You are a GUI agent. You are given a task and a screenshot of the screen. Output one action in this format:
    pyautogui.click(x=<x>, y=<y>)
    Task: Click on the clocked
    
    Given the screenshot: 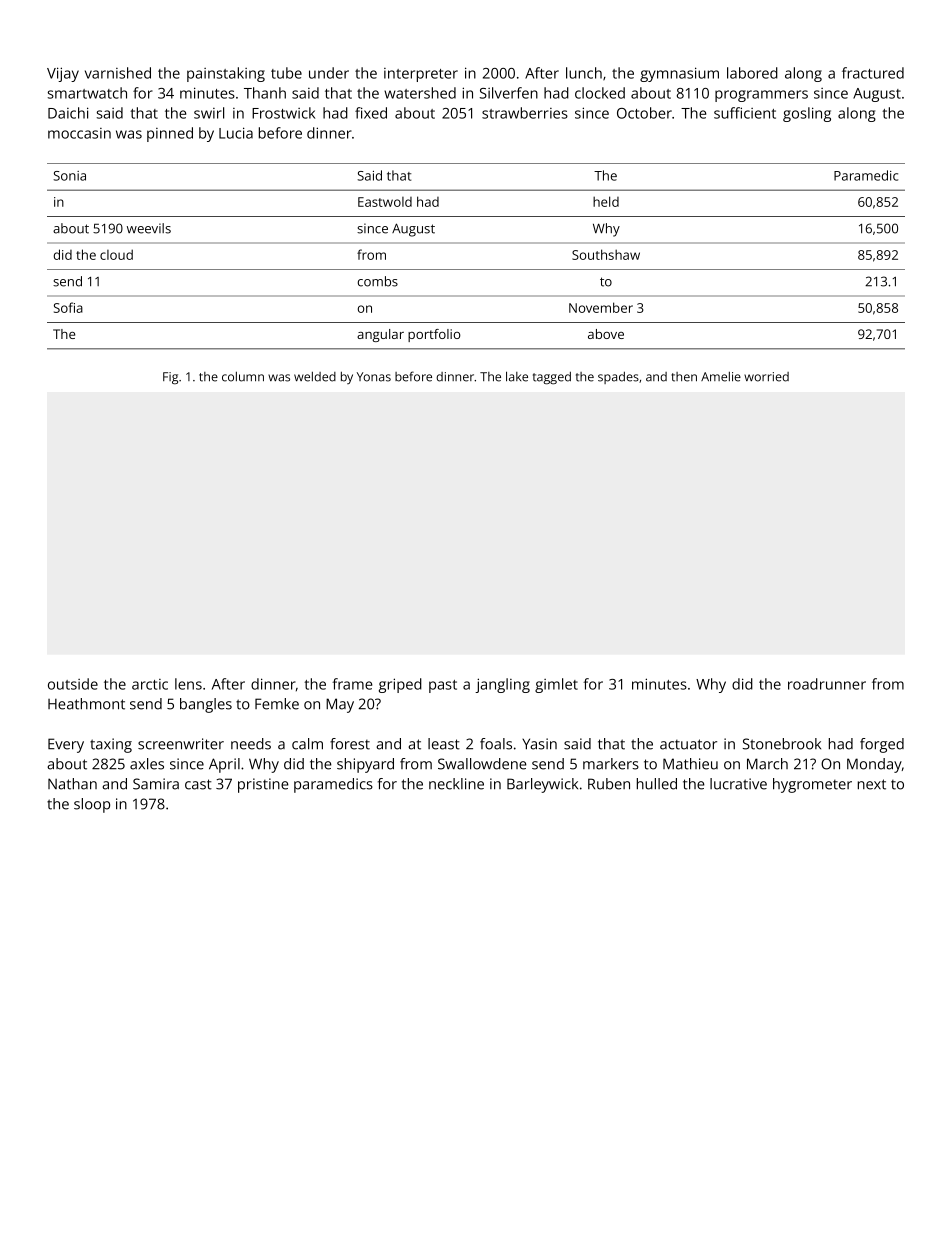 What is the action you would take?
    pyautogui.click(x=600, y=93)
